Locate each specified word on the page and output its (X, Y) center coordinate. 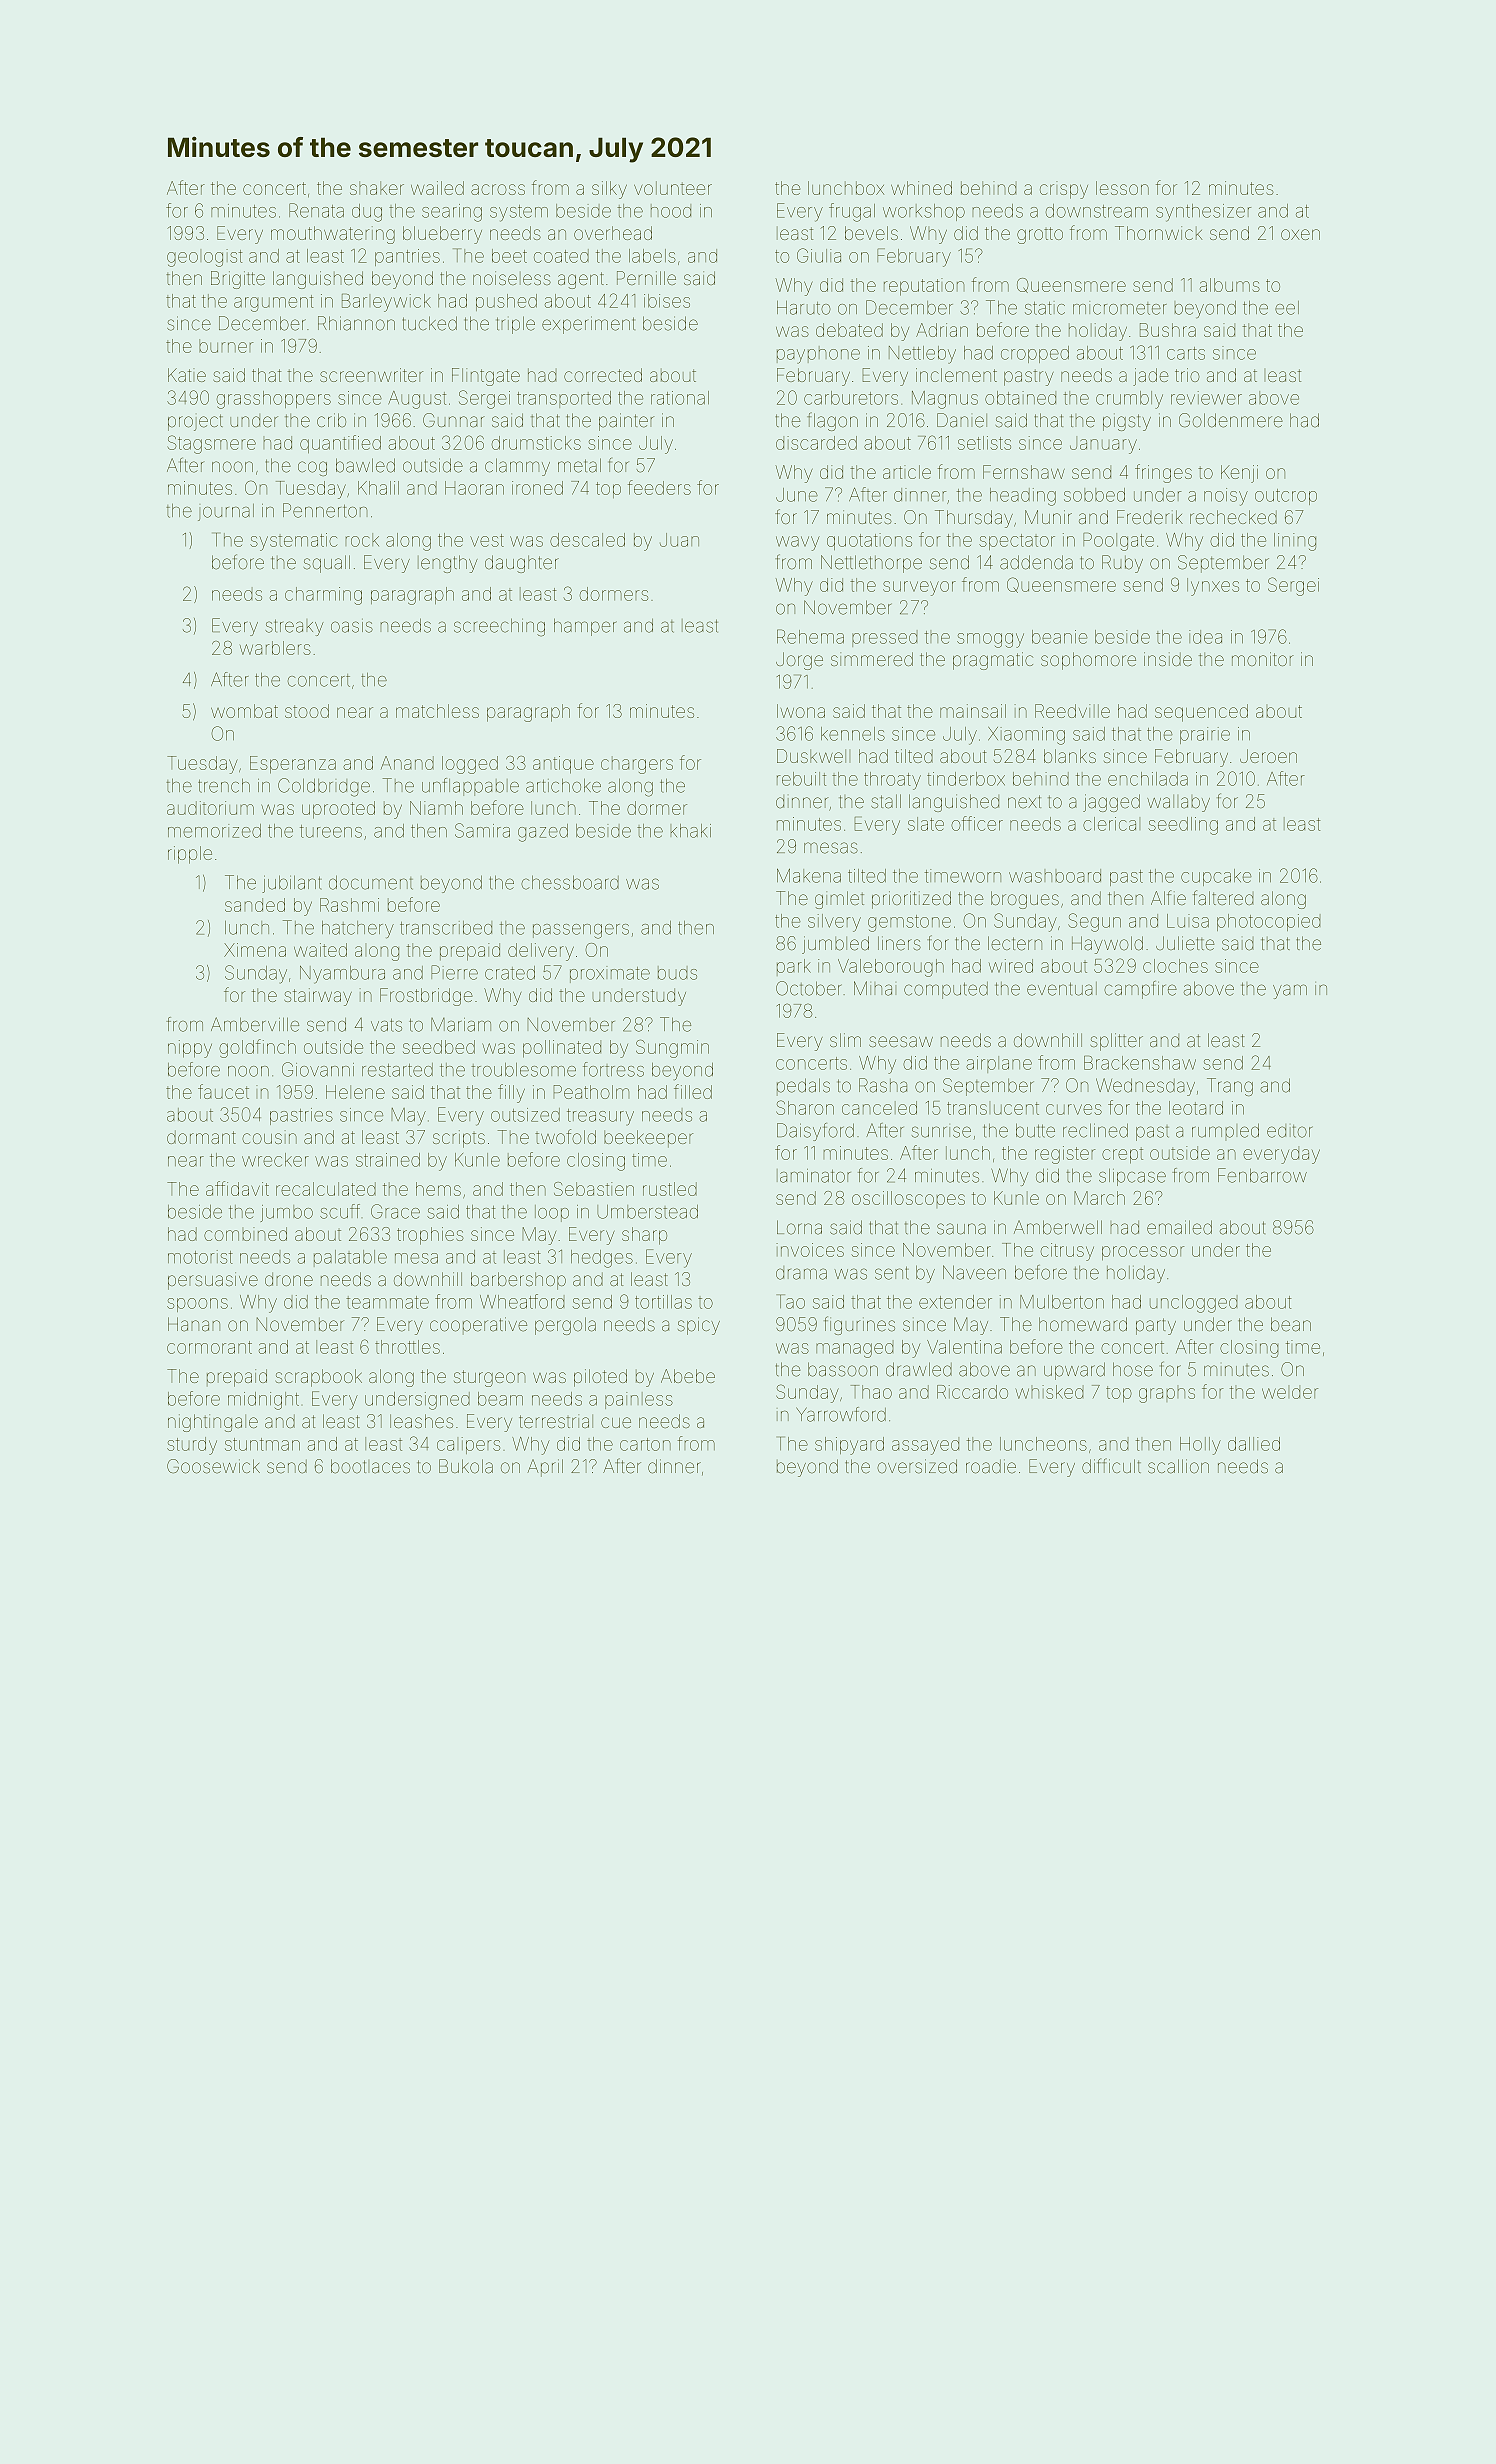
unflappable (470, 787)
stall (886, 801)
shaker (377, 188)
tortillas (663, 1302)
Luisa (1188, 921)
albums (1230, 285)
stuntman (262, 1444)
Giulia (819, 255)
